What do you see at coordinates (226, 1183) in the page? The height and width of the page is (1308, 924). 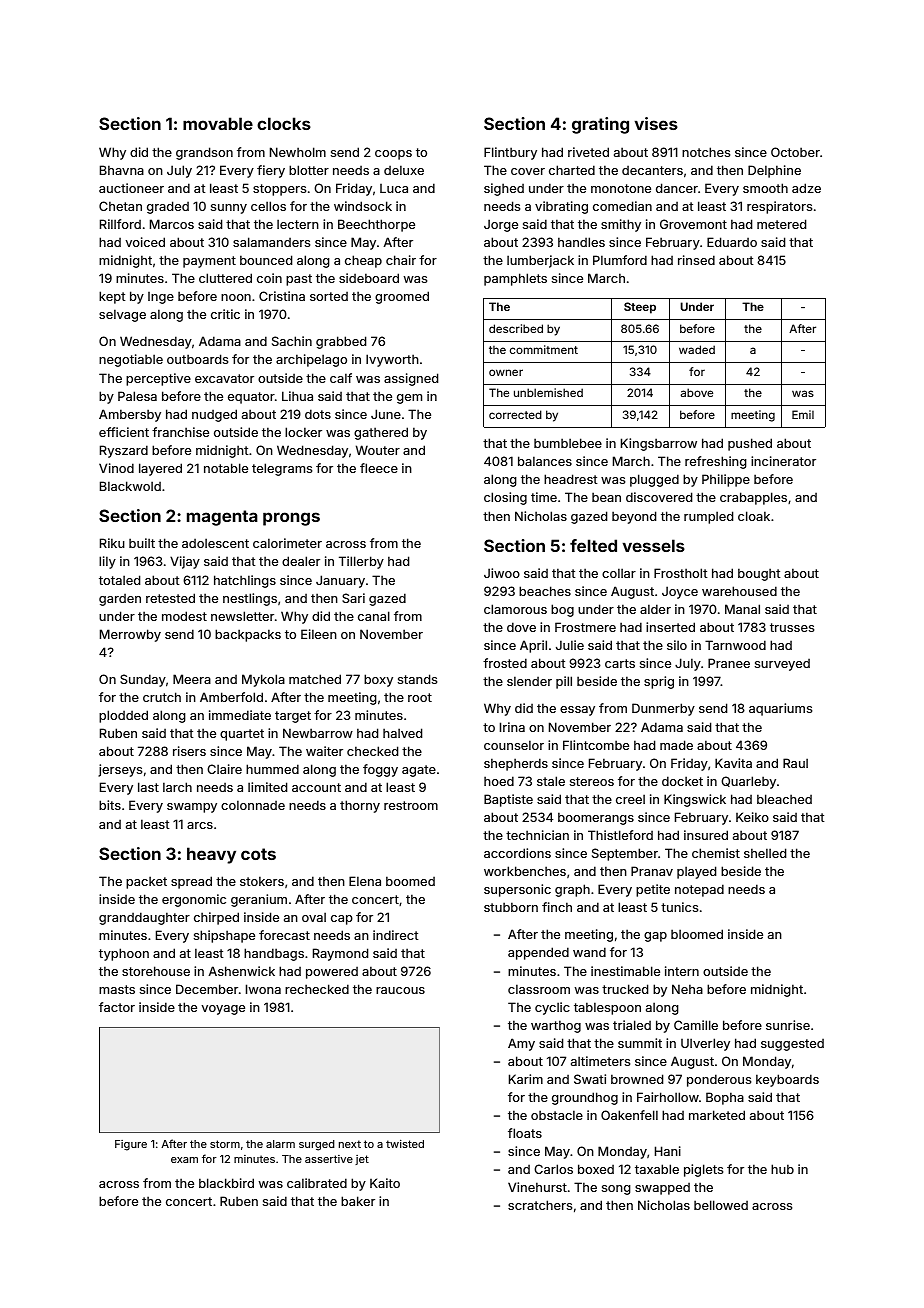 I see `blackbird` at bounding box center [226, 1183].
